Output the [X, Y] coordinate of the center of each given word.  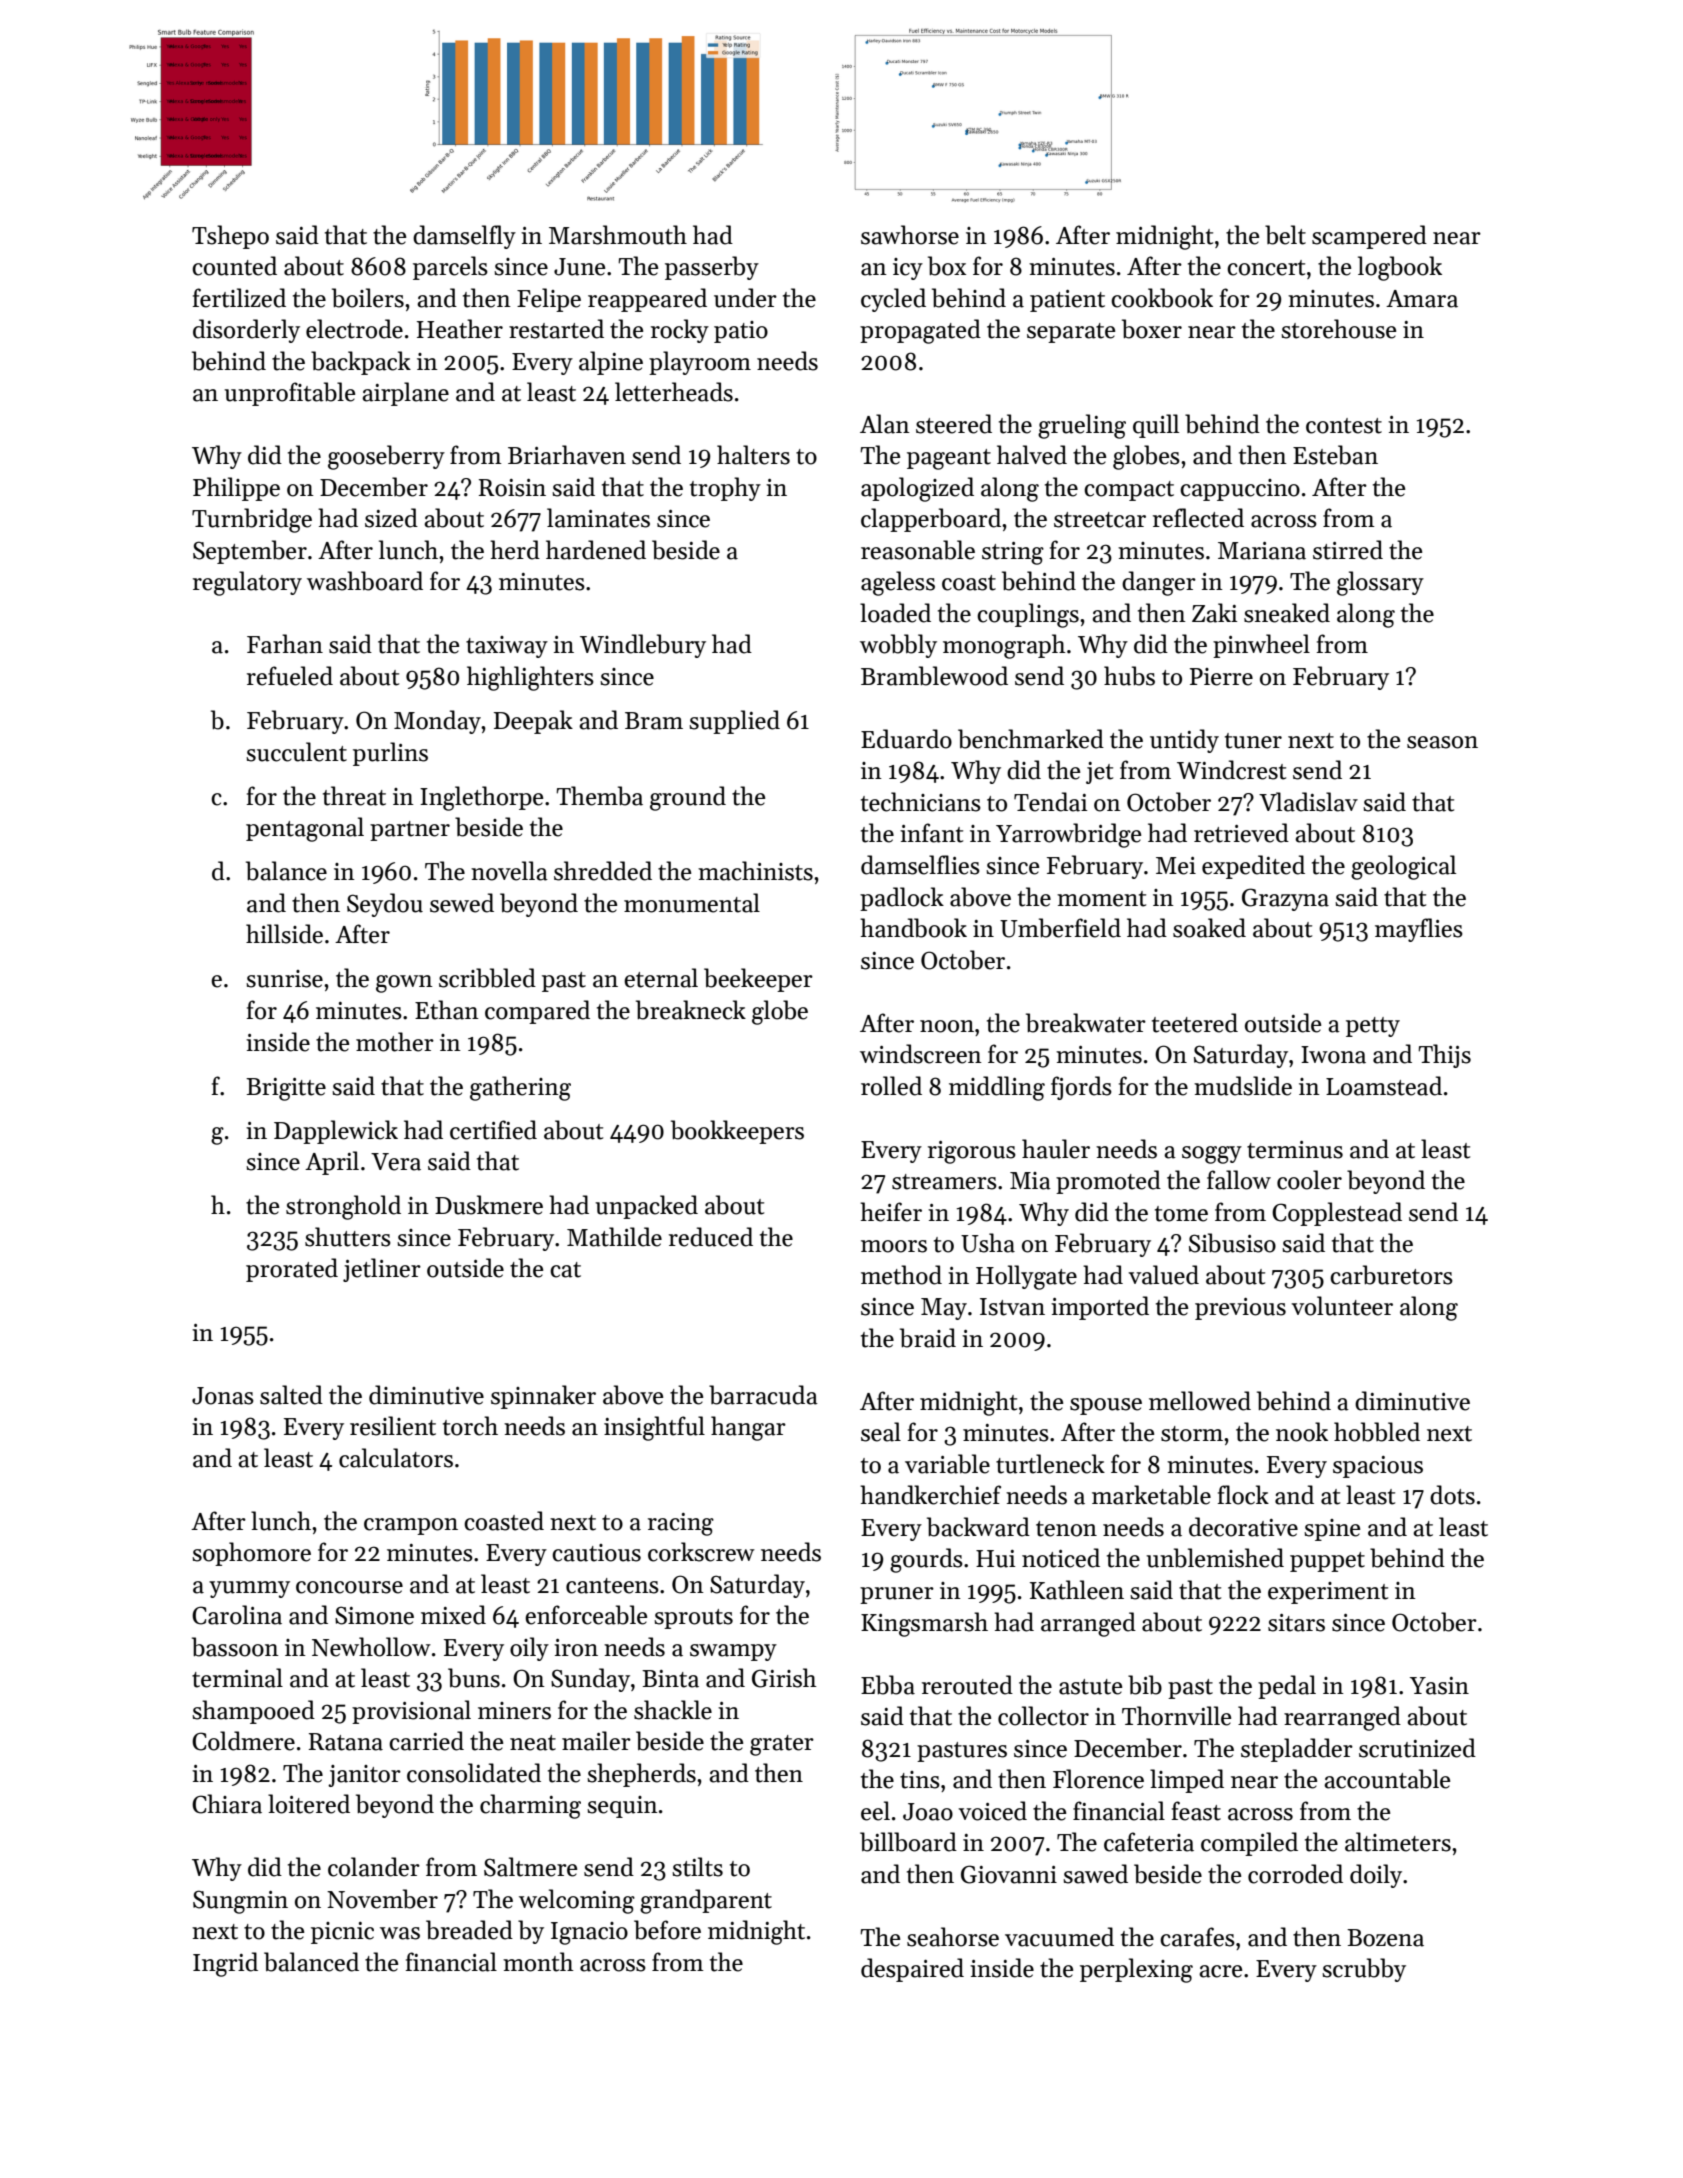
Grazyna [1285, 899]
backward [978, 1527]
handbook [913, 928]
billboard [908, 1842]
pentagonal [305, 829]
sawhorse [910, 235]
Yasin [1439, 1686]
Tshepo [230, 237]
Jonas [223, 1396]
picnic [342, 1933]
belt [1285, 235]
